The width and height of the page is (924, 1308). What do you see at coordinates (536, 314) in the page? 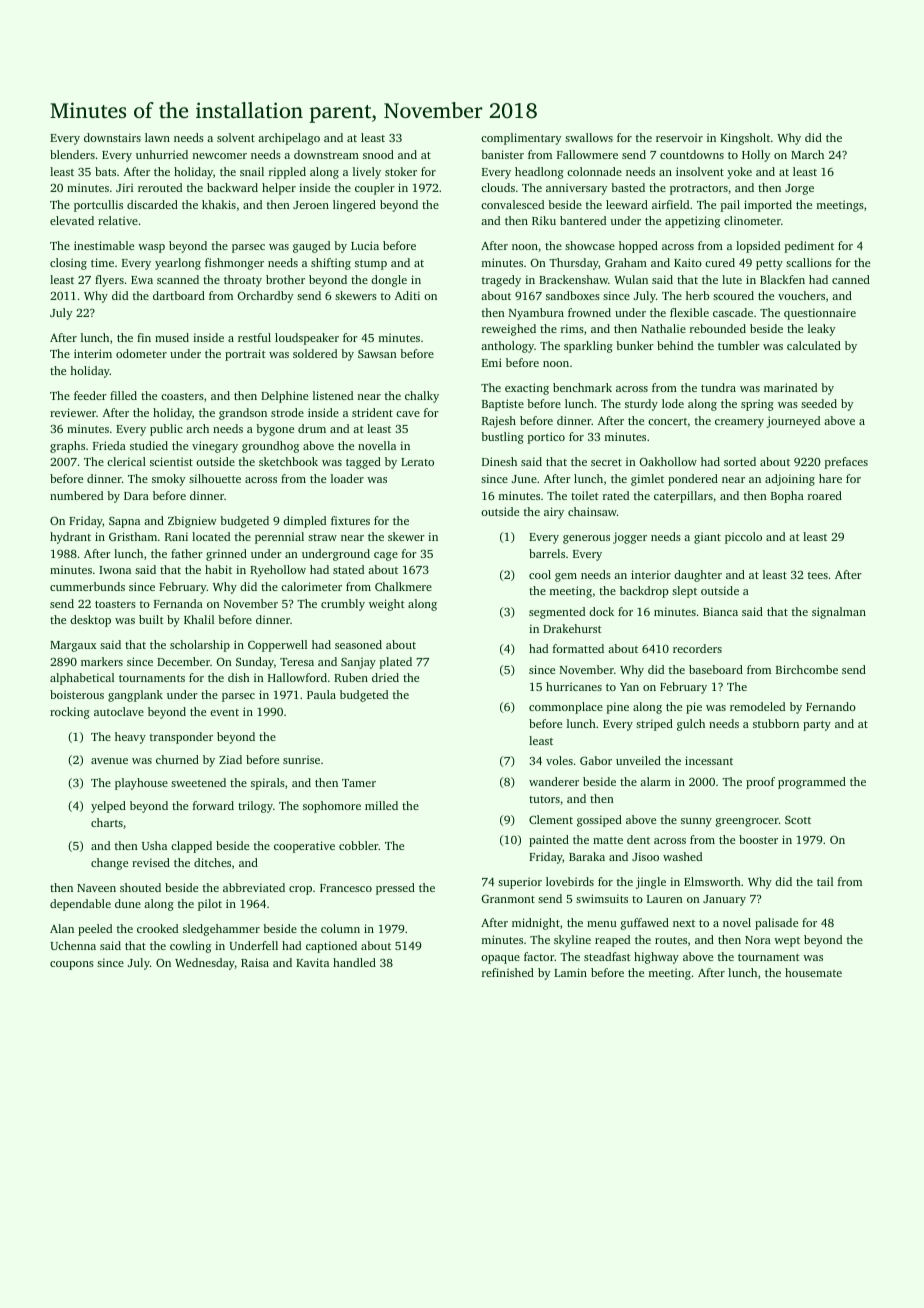
I see `Nyambura` at bounding box center [536, 314].
